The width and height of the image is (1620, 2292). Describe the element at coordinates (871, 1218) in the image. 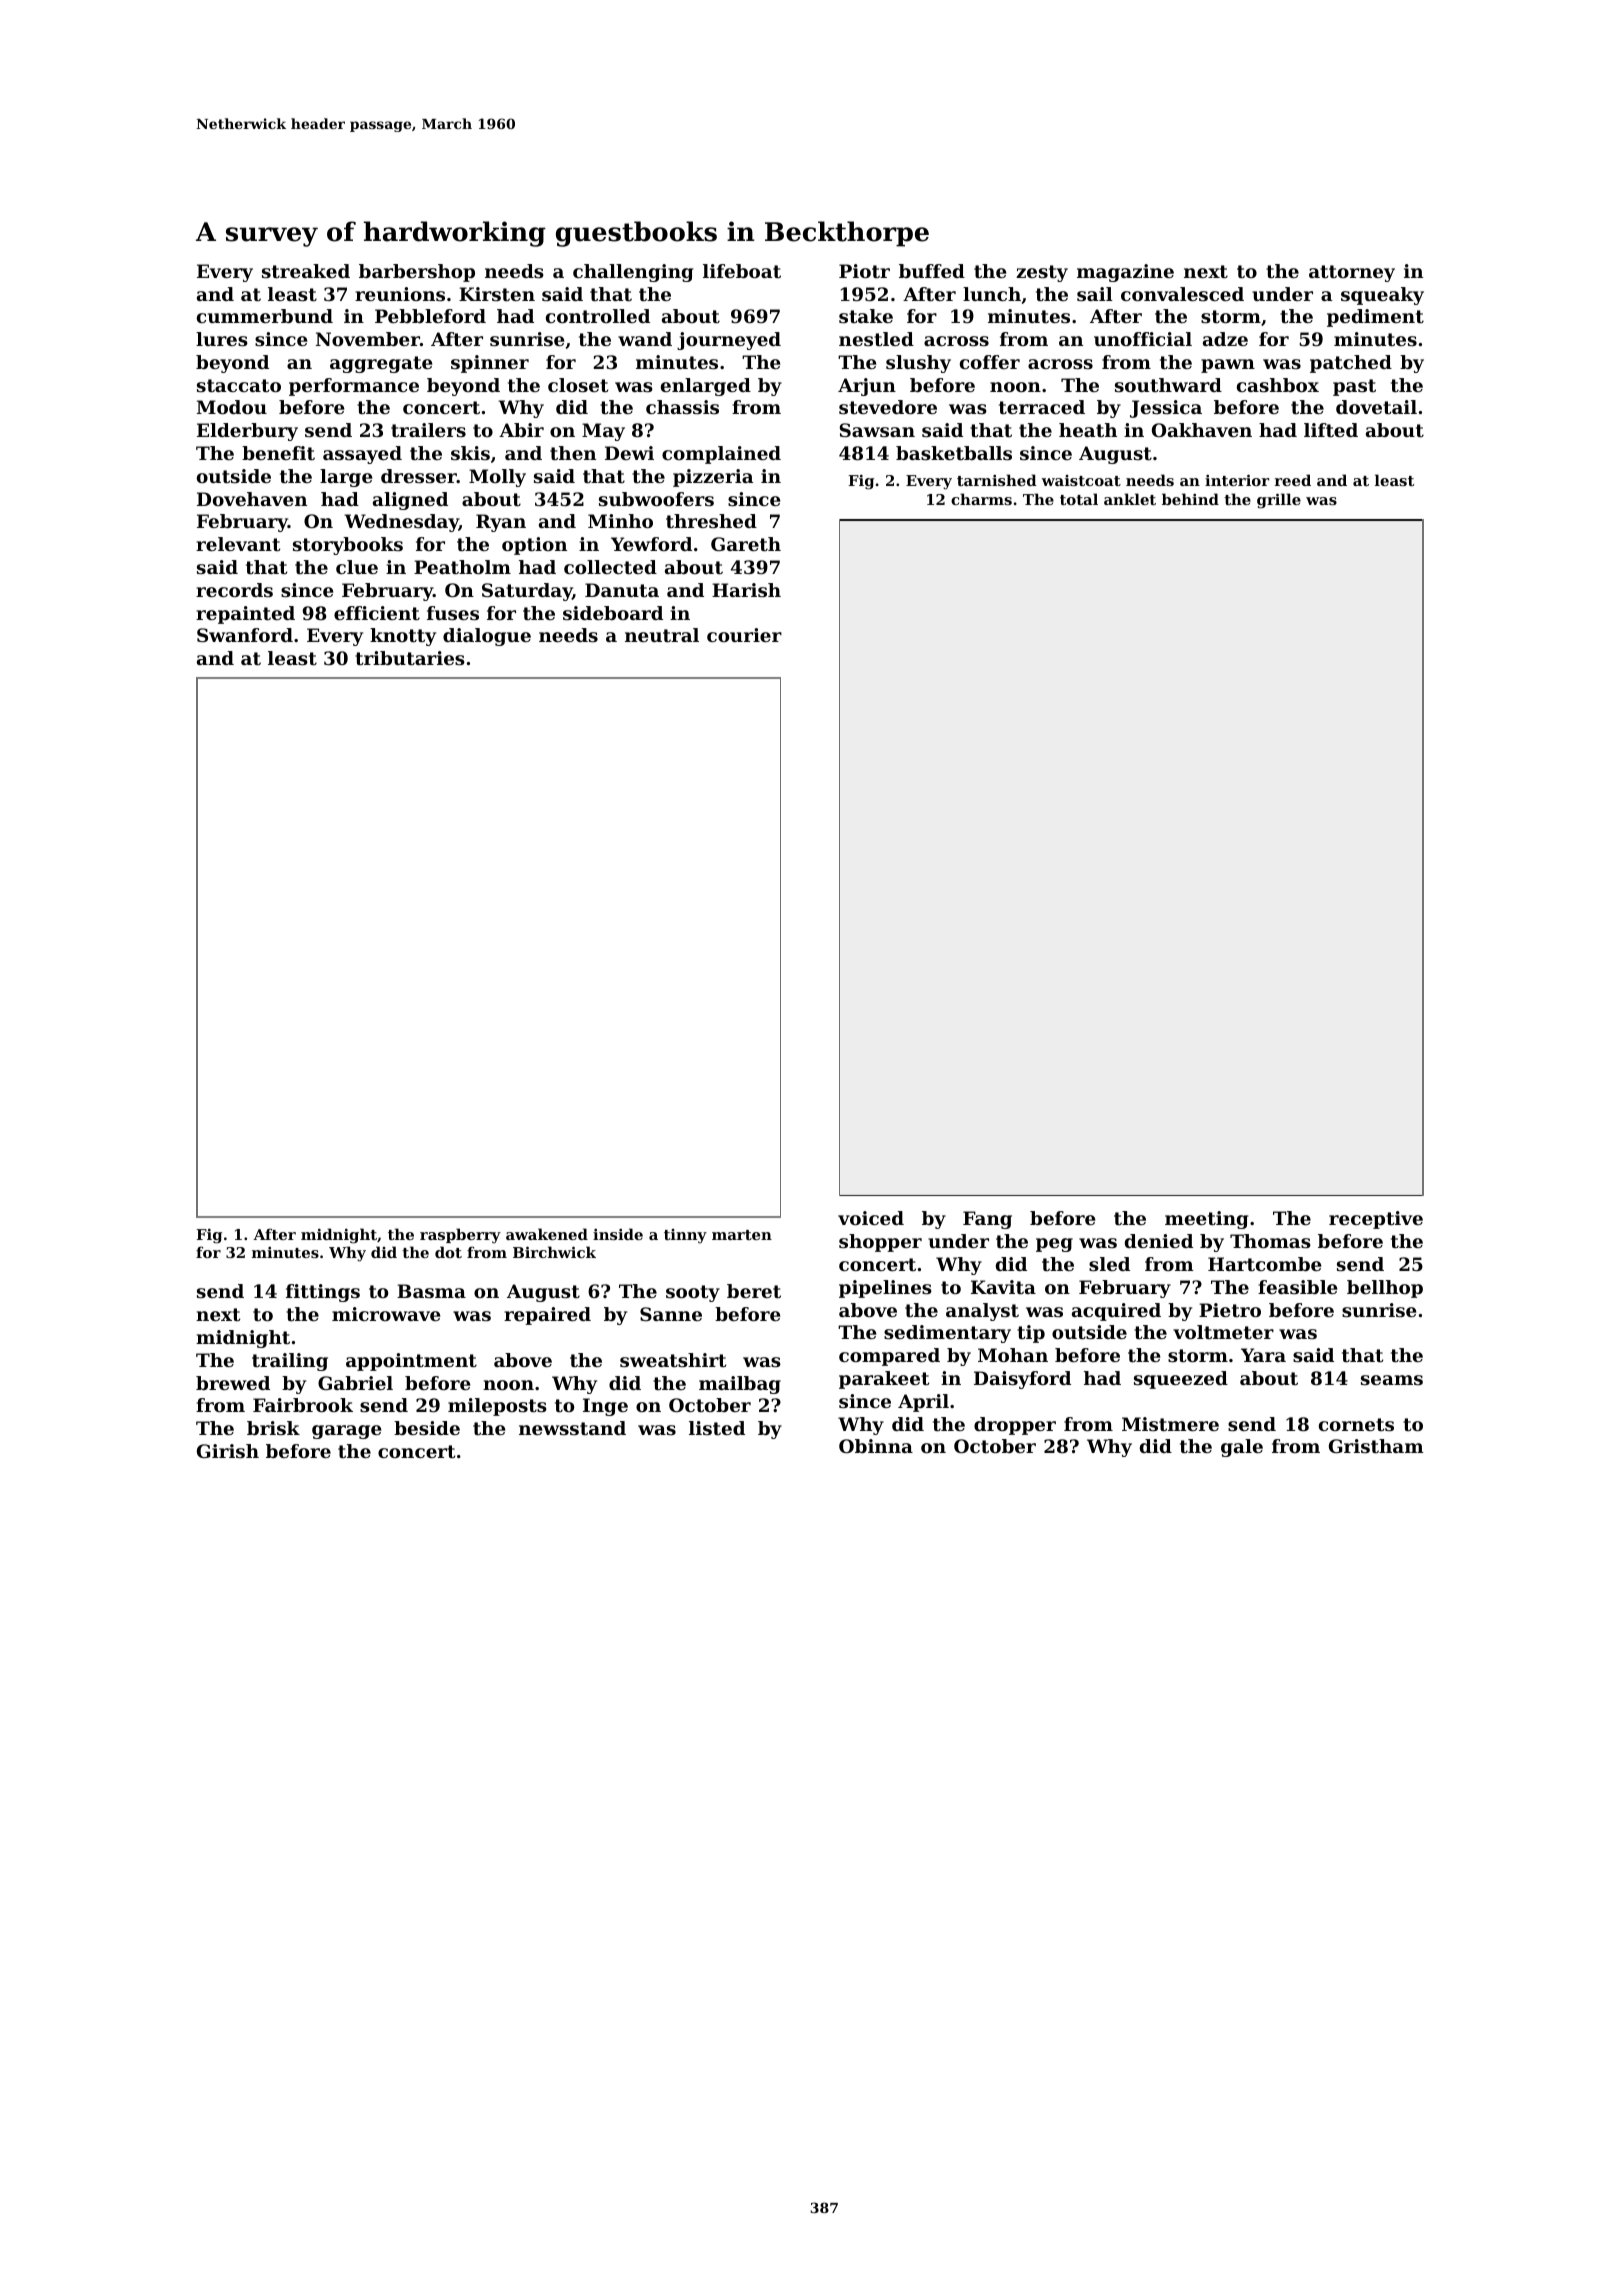

I see `voiced` at that location.
